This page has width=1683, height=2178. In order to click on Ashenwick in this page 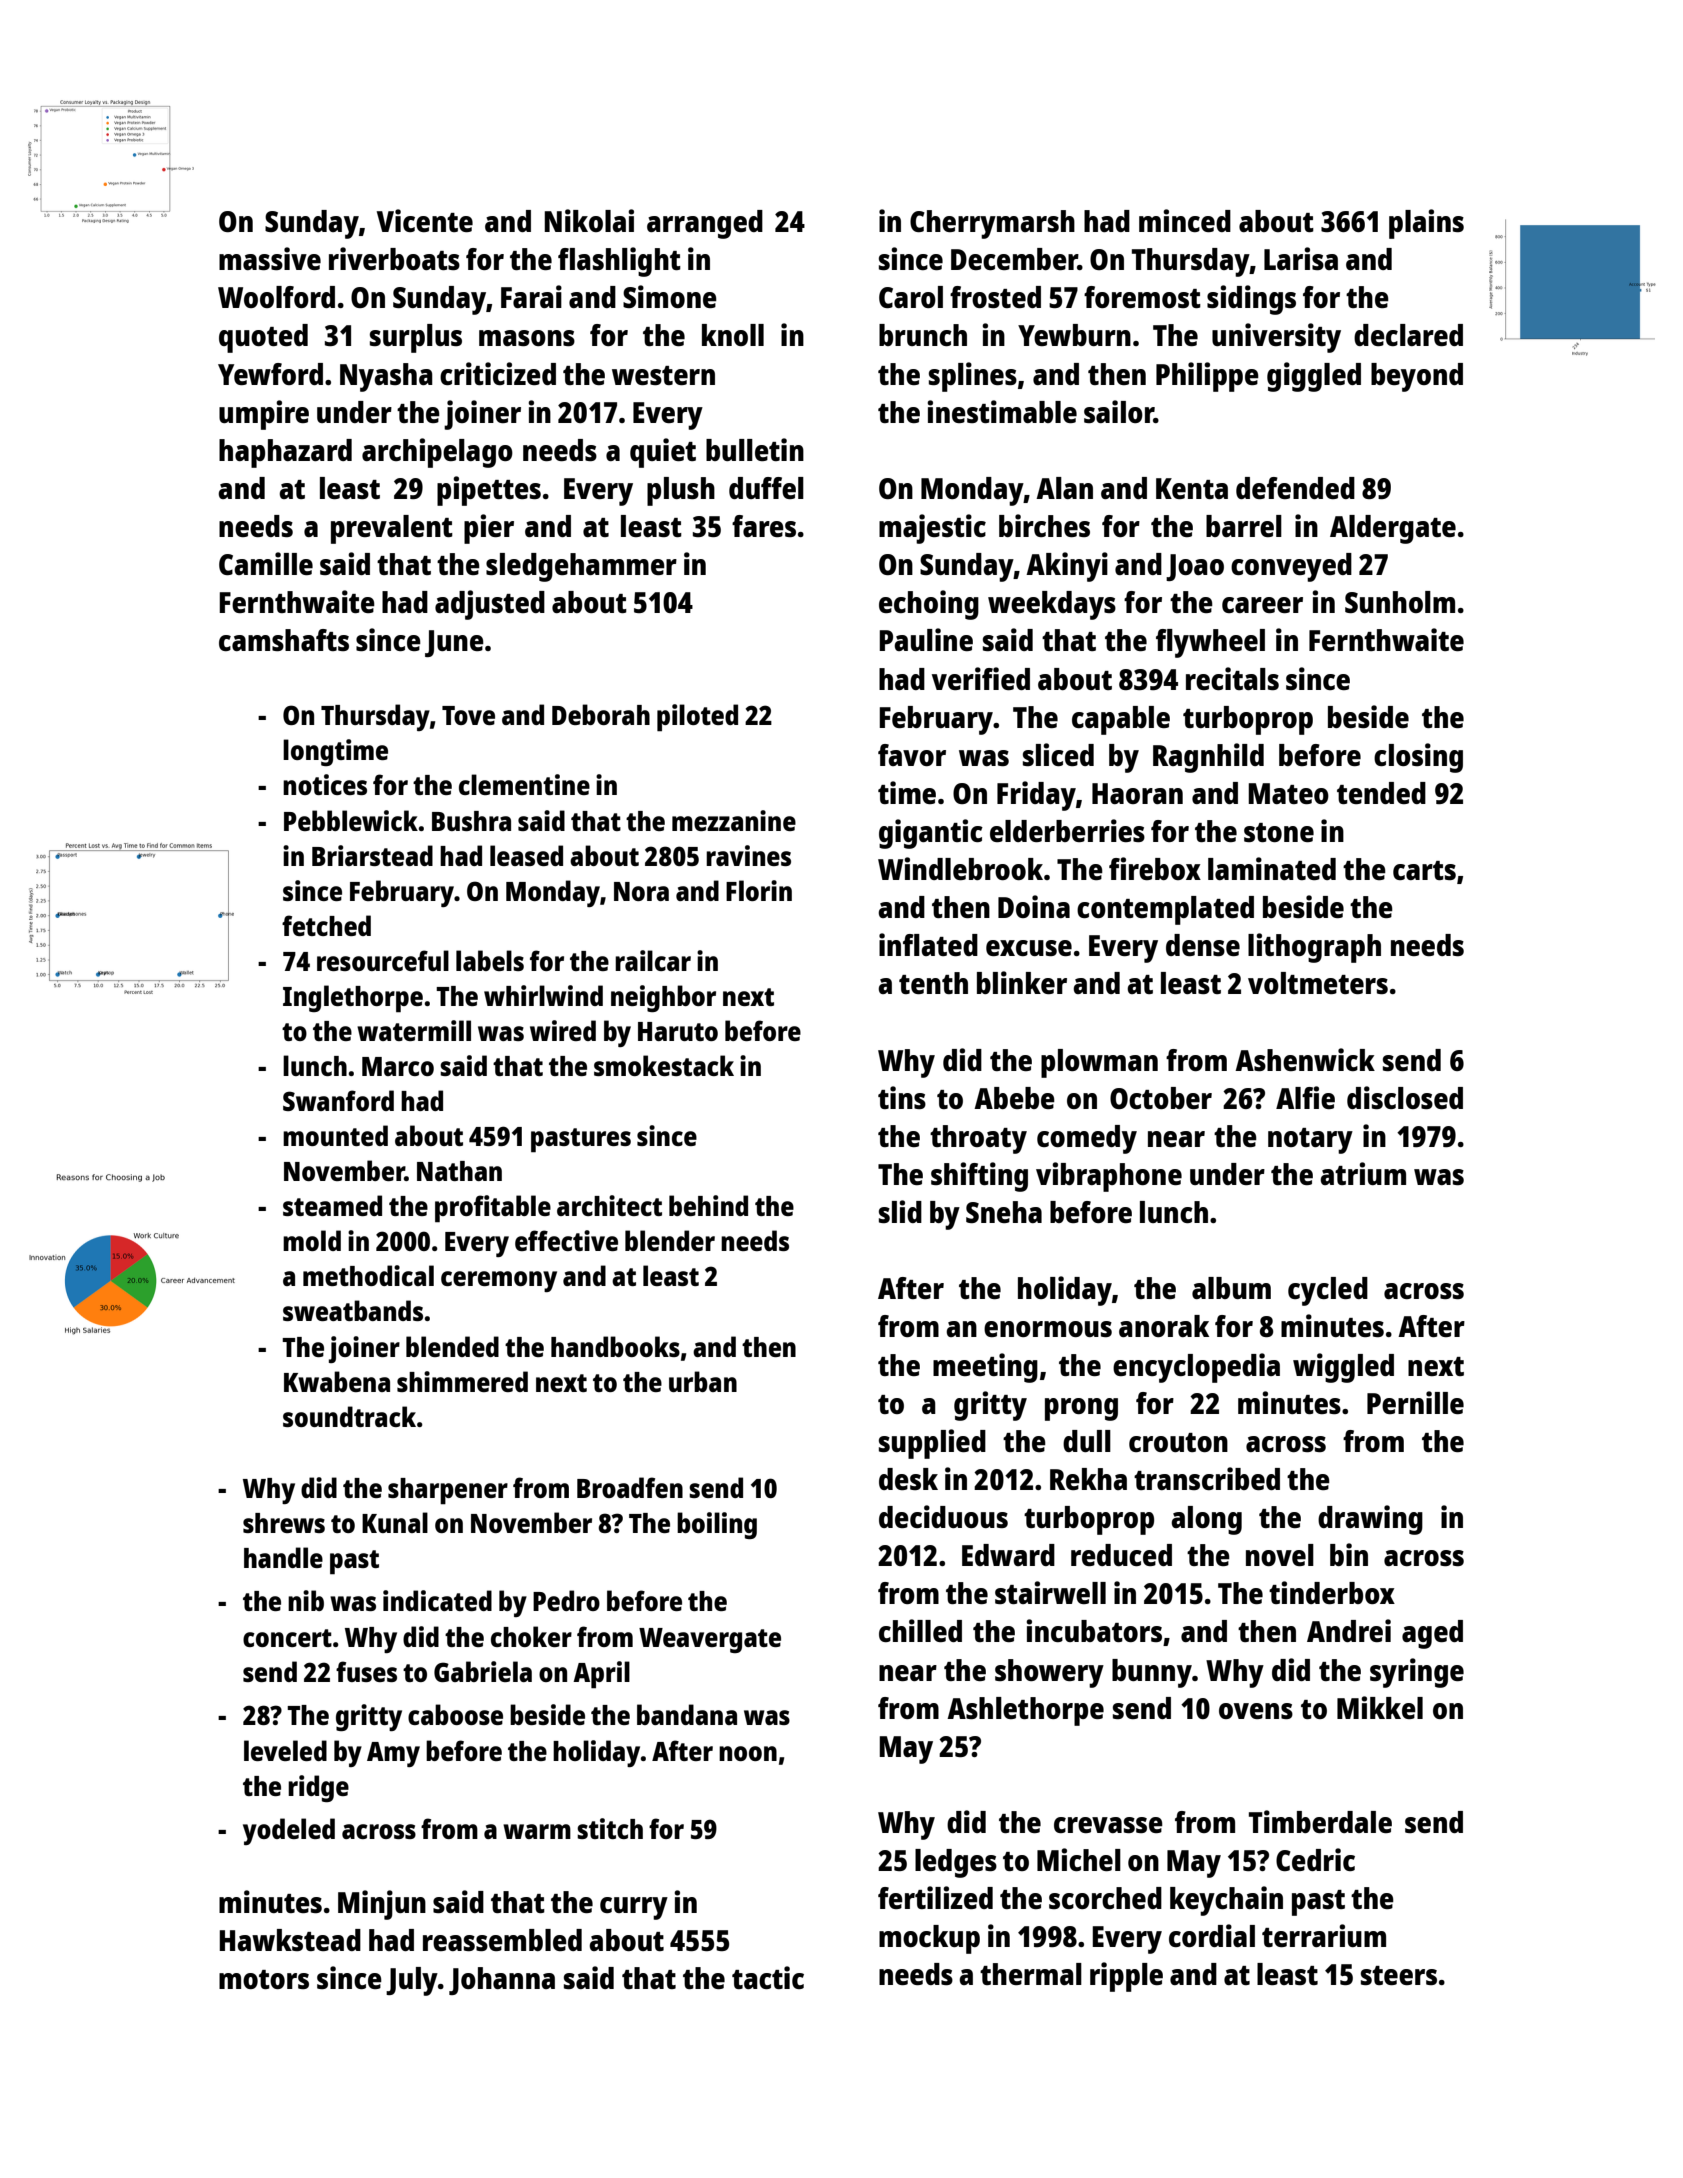, I will do `click(1305, 1059)`.
